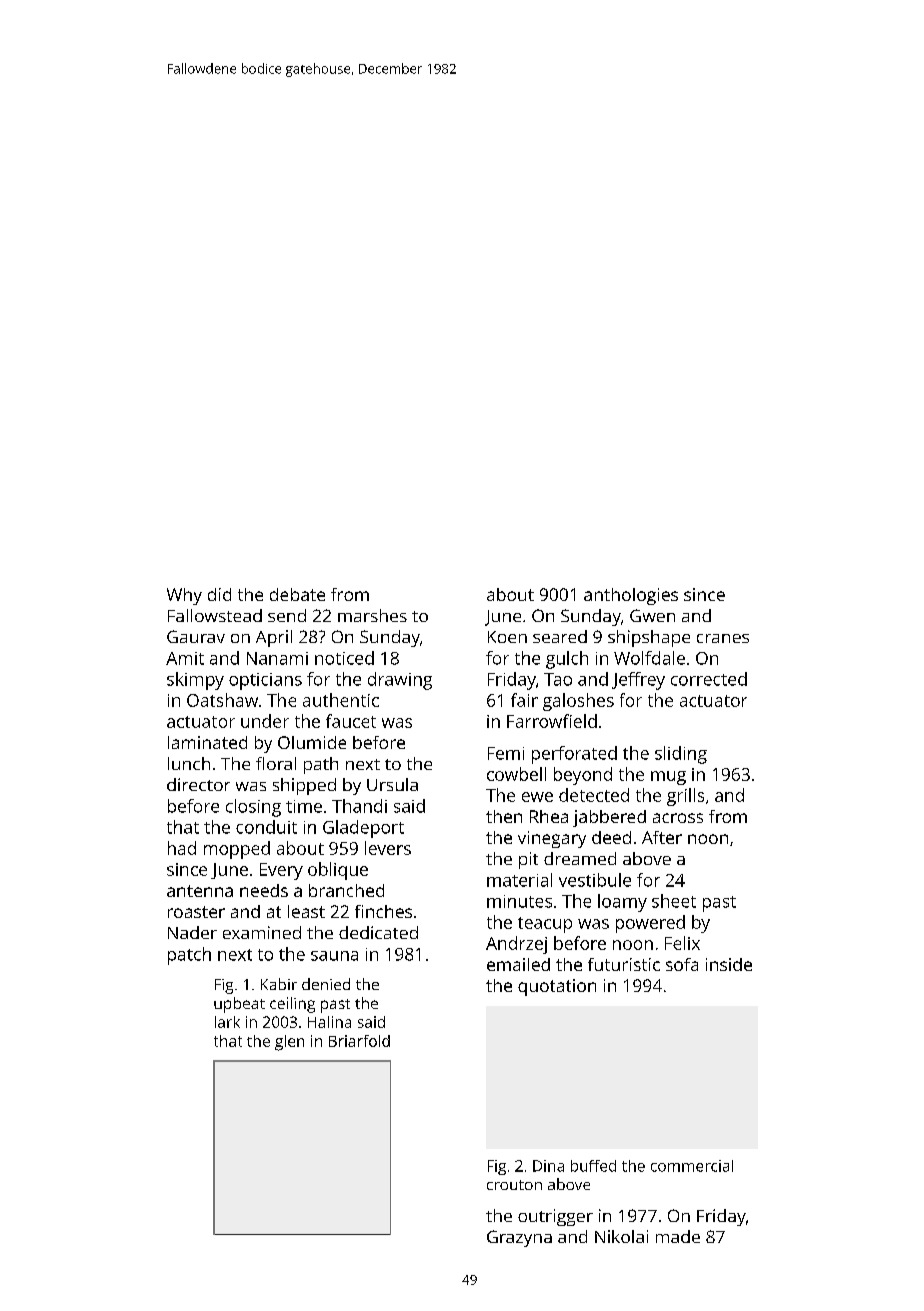 This page has width=924, height=1311. Describe the element at coordinates (388, 848) in the page. I see `levers` at that location.
